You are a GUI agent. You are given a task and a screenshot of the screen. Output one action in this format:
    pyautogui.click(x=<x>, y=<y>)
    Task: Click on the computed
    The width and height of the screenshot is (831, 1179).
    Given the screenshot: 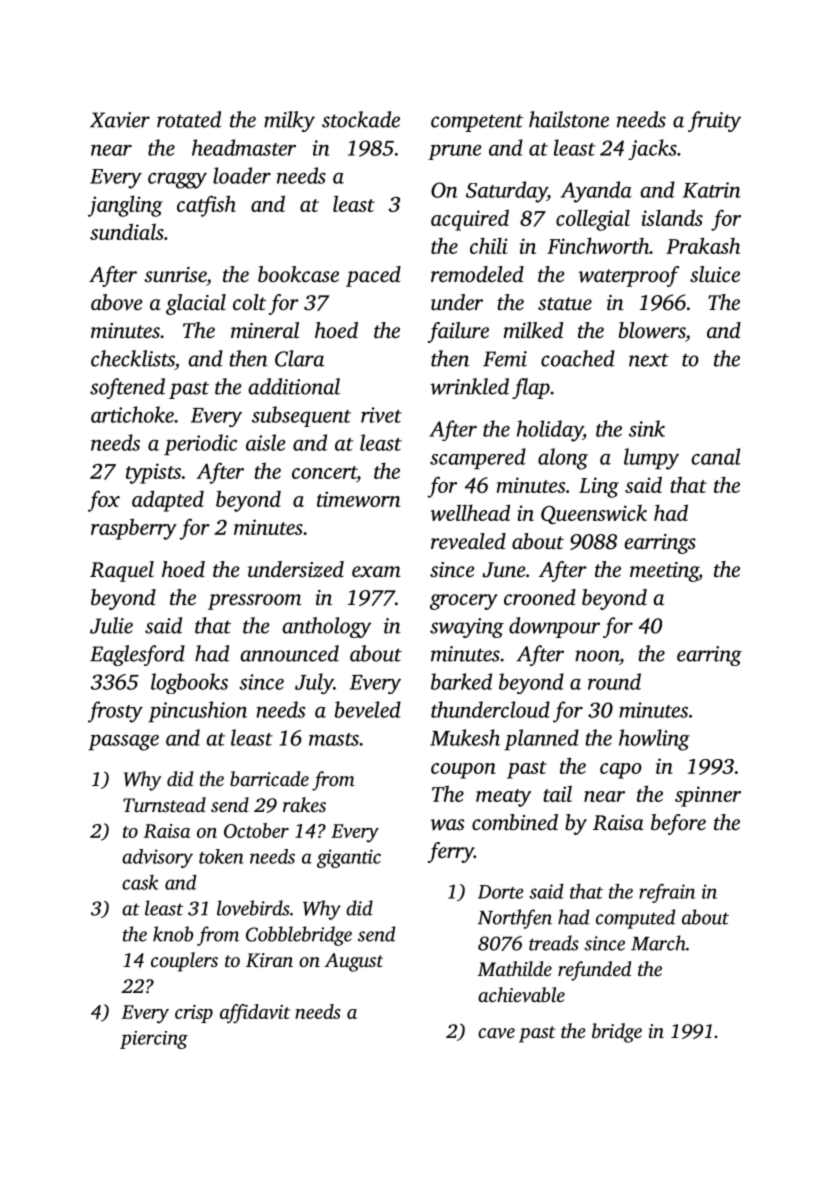 What is the action you would take?
    pyautogui.click(x=635, y=919)
